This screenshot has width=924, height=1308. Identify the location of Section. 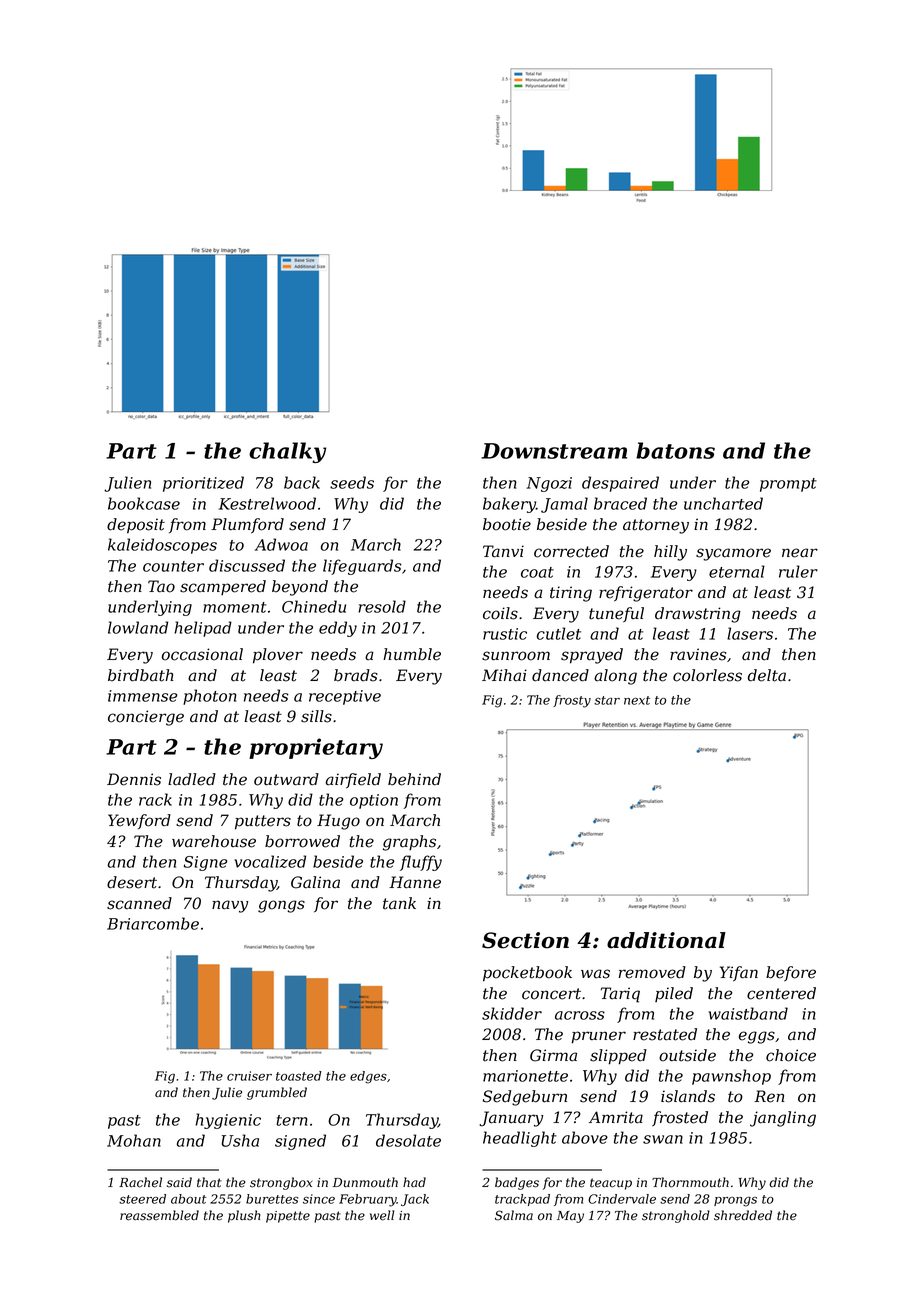
(525, 940).
